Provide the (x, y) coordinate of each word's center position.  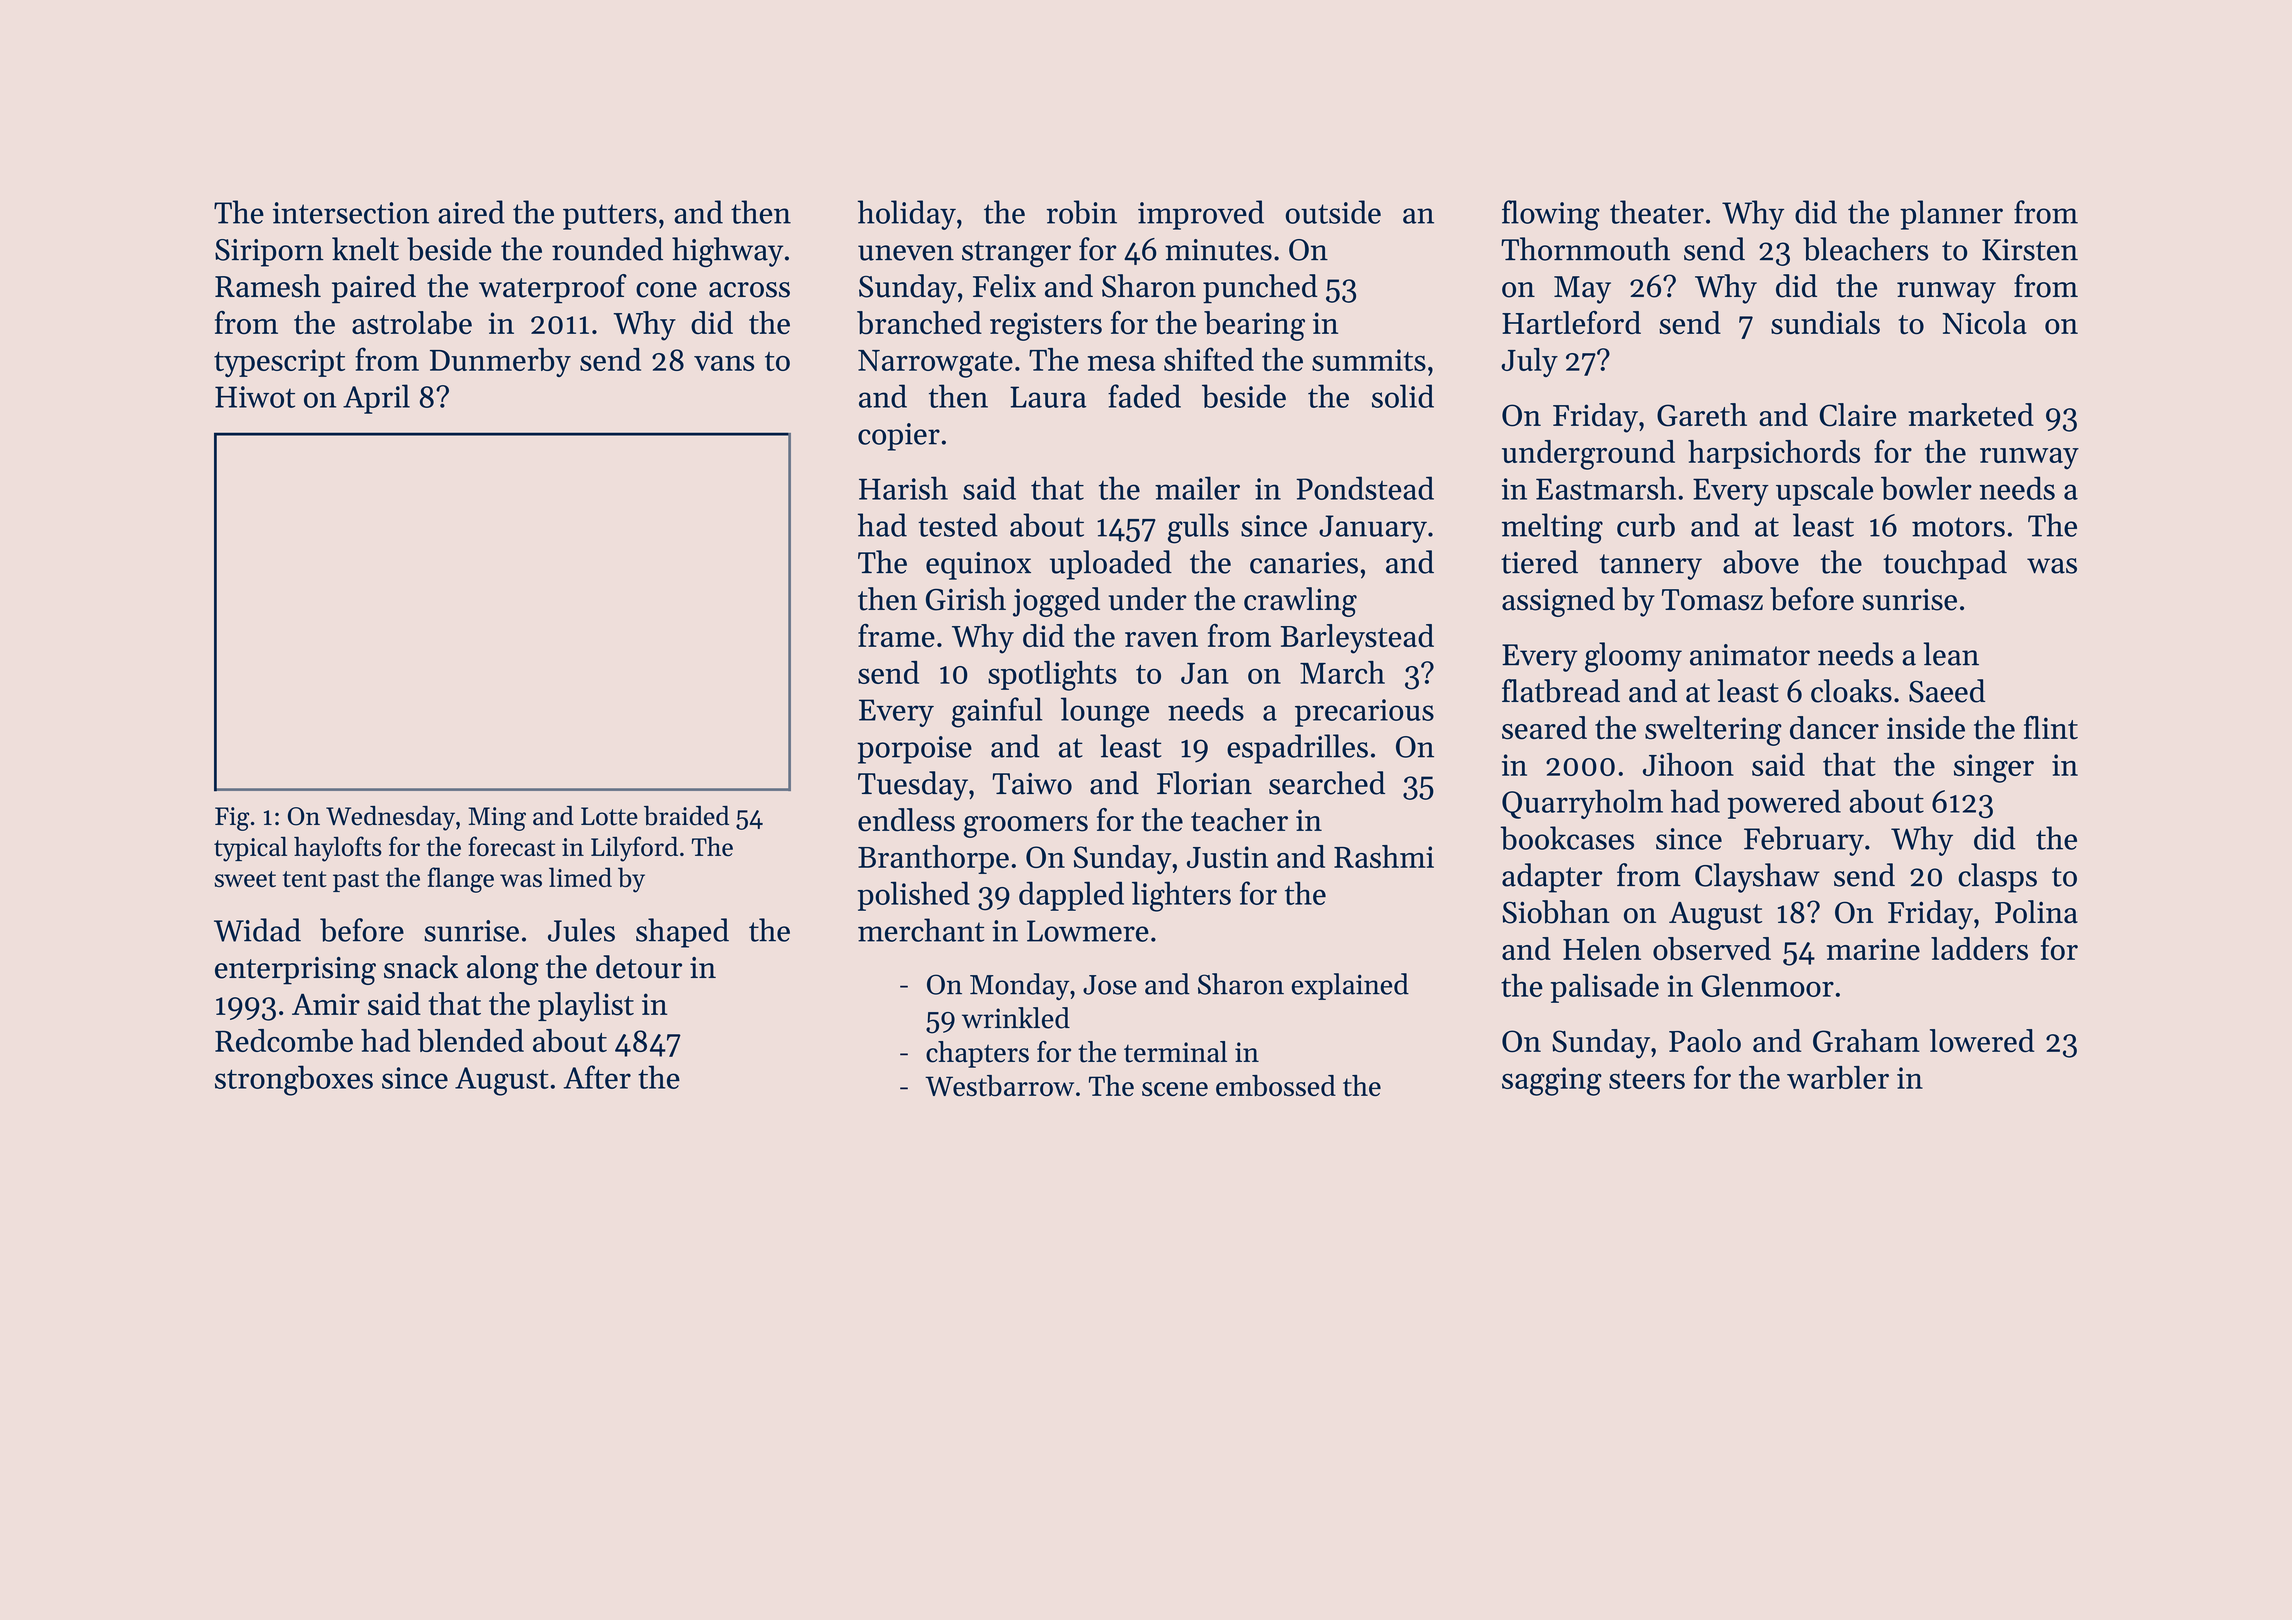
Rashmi (1384, 856)
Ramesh (268, 286)
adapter (1552, 878)
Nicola (1985, 322)
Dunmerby (500, 362)
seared (1544, 728)
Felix (1004, 286)
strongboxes (294, 1080)
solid (1403, 396)
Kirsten (2030, 250)
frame (896, 635)
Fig (232, 819)
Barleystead (1357, 639)
